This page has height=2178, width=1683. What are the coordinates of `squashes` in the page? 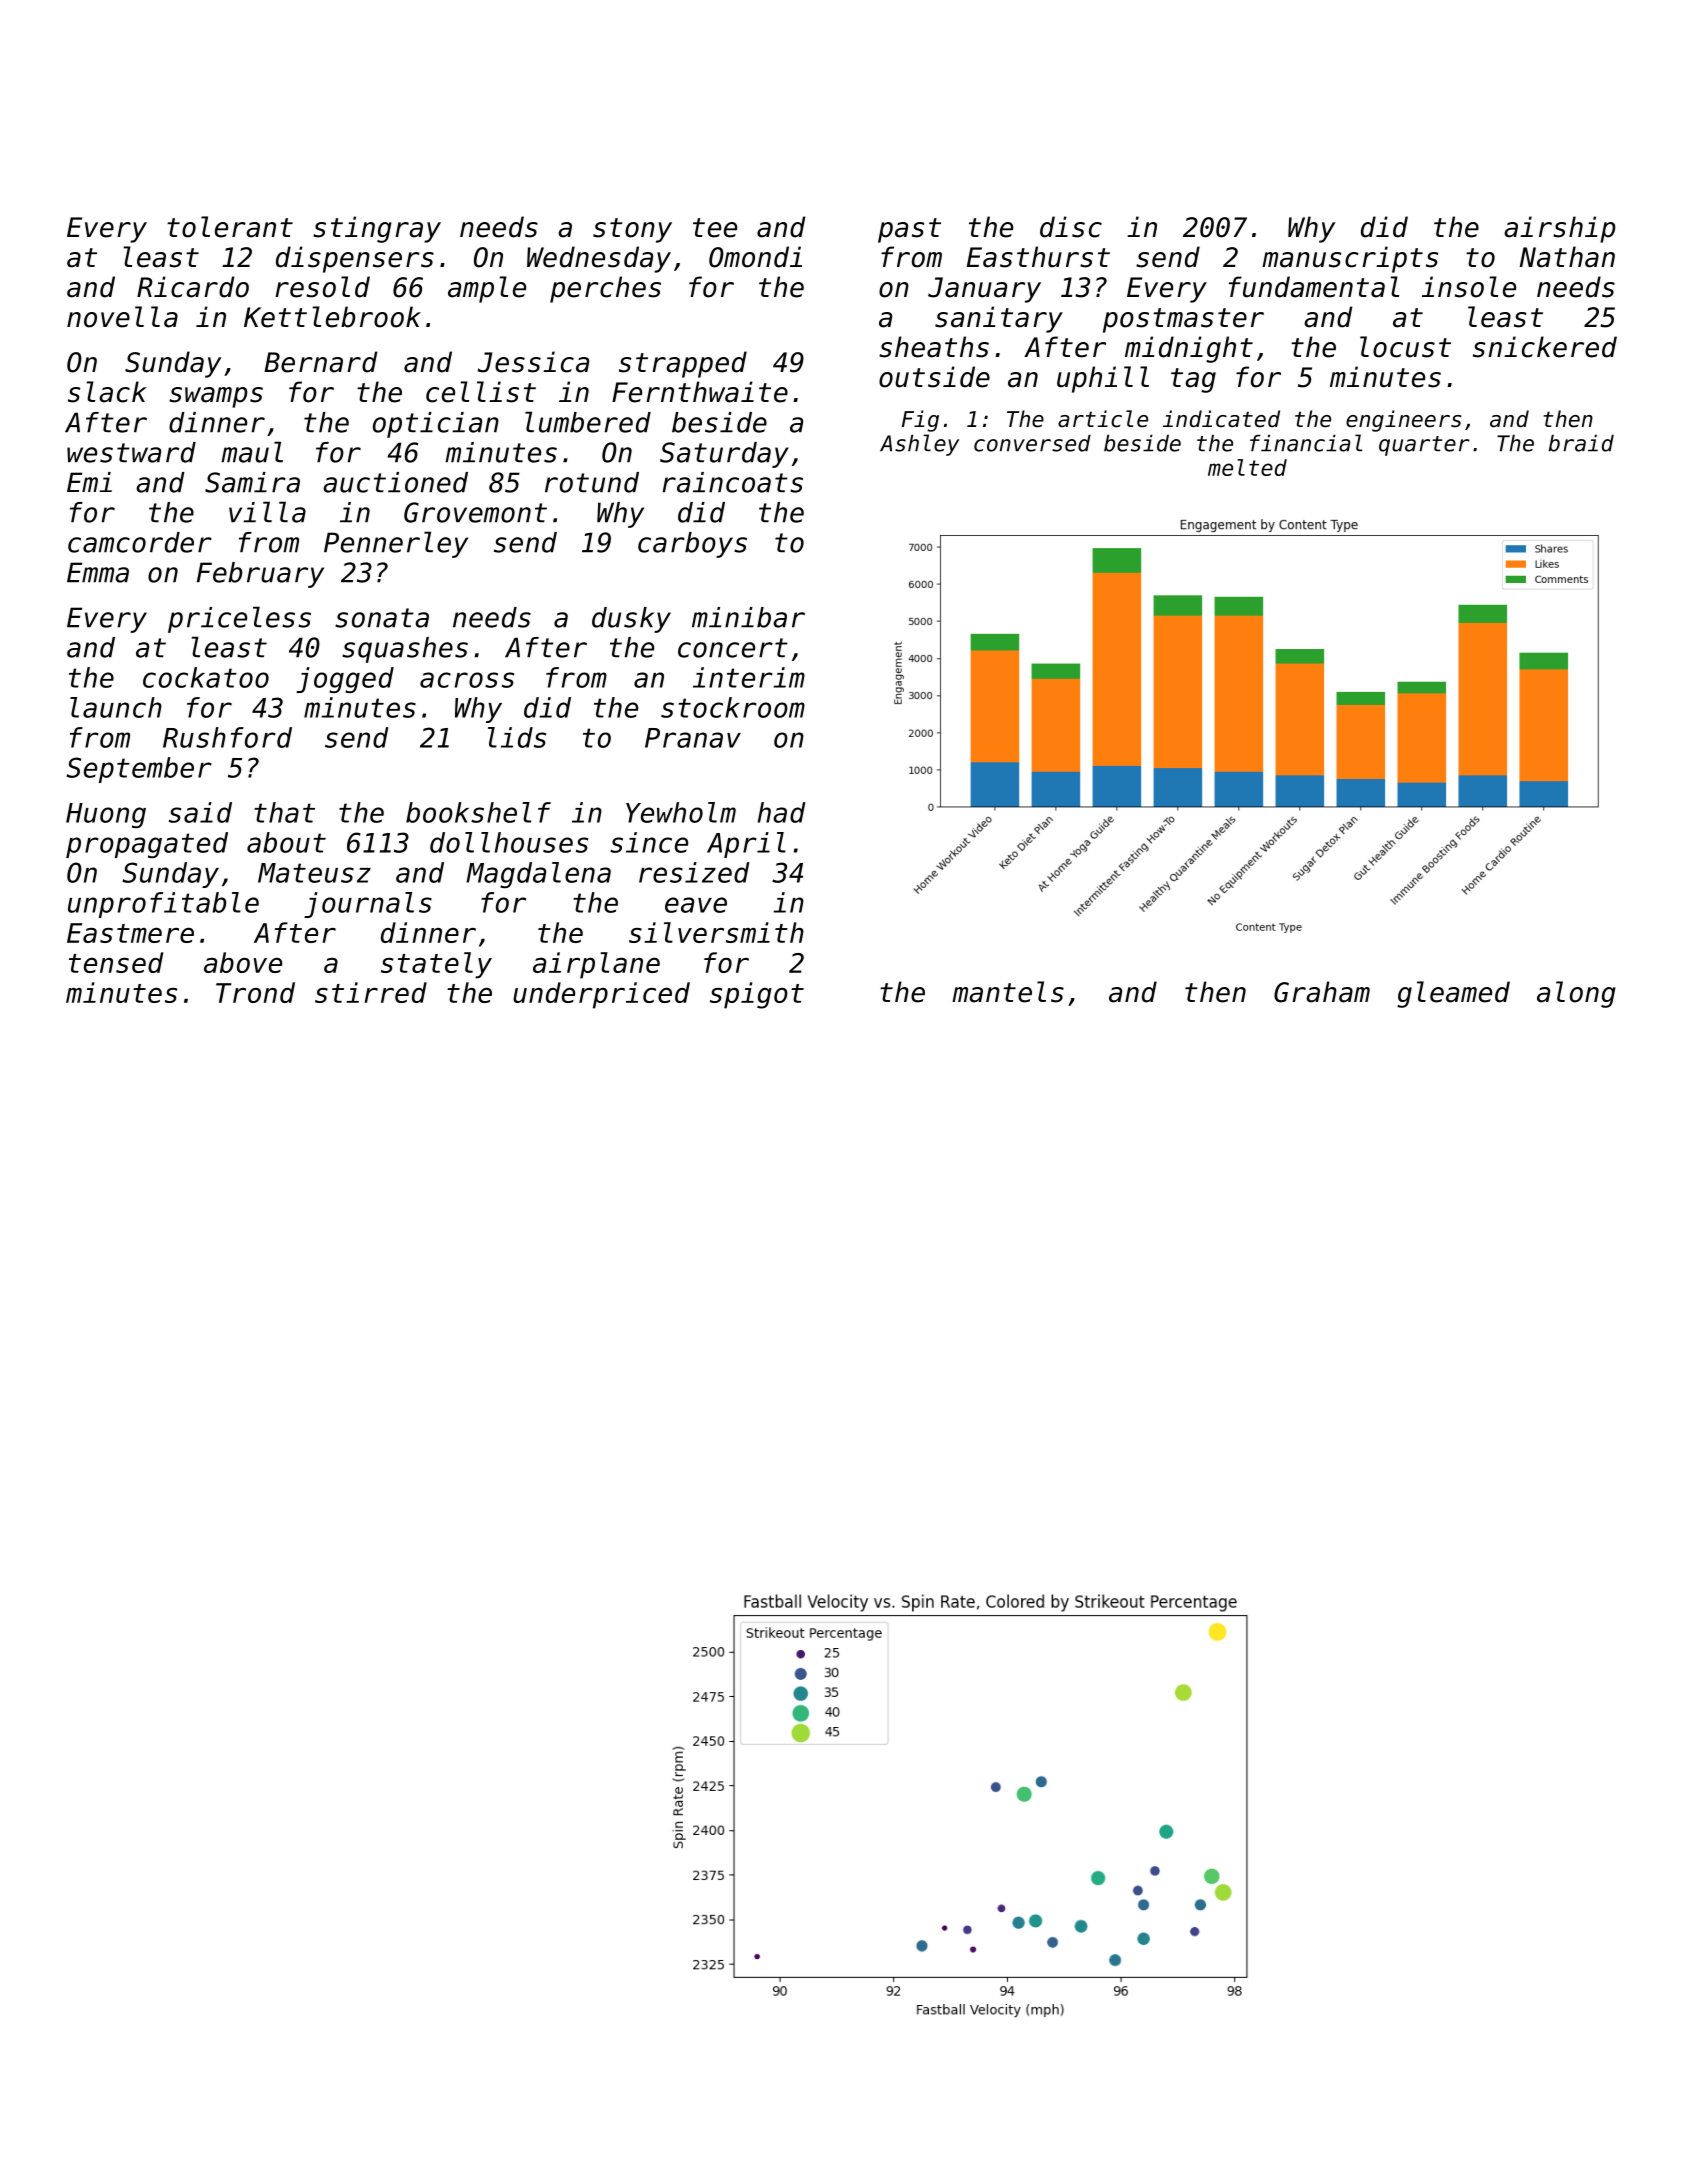 It's located at (405, 650).
